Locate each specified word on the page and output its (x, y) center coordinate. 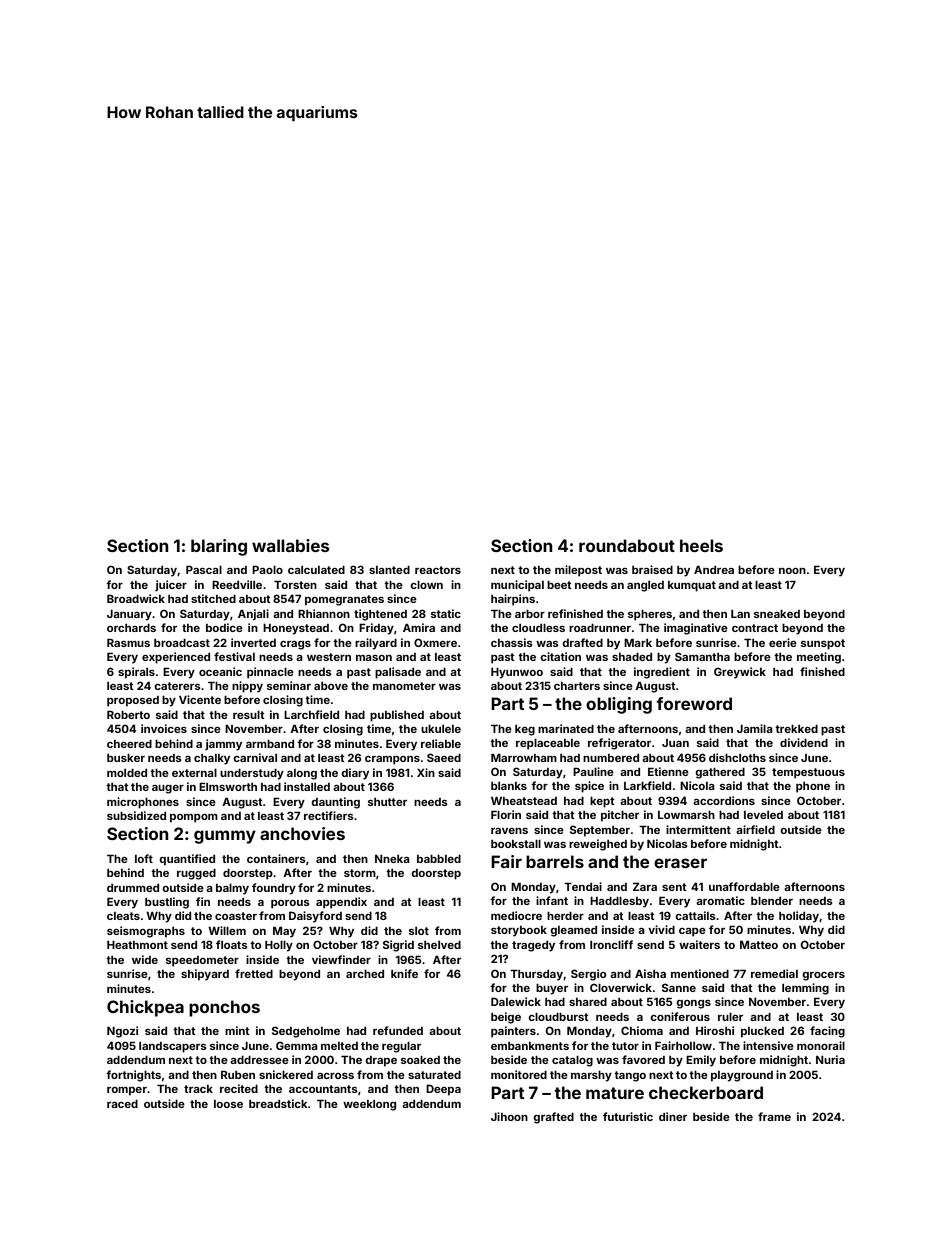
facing (827, 1032)
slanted (389, 570)
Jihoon (509, 1116)
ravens (509, 831)
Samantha (702, 656)
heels (701, 545)
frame (774, 1116)
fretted (254, 973)
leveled (763, 815)
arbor (530, 614)
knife (404, 973)
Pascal (204, 570)
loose (228, 1104)
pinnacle (270, 673)
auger (168, 789)
